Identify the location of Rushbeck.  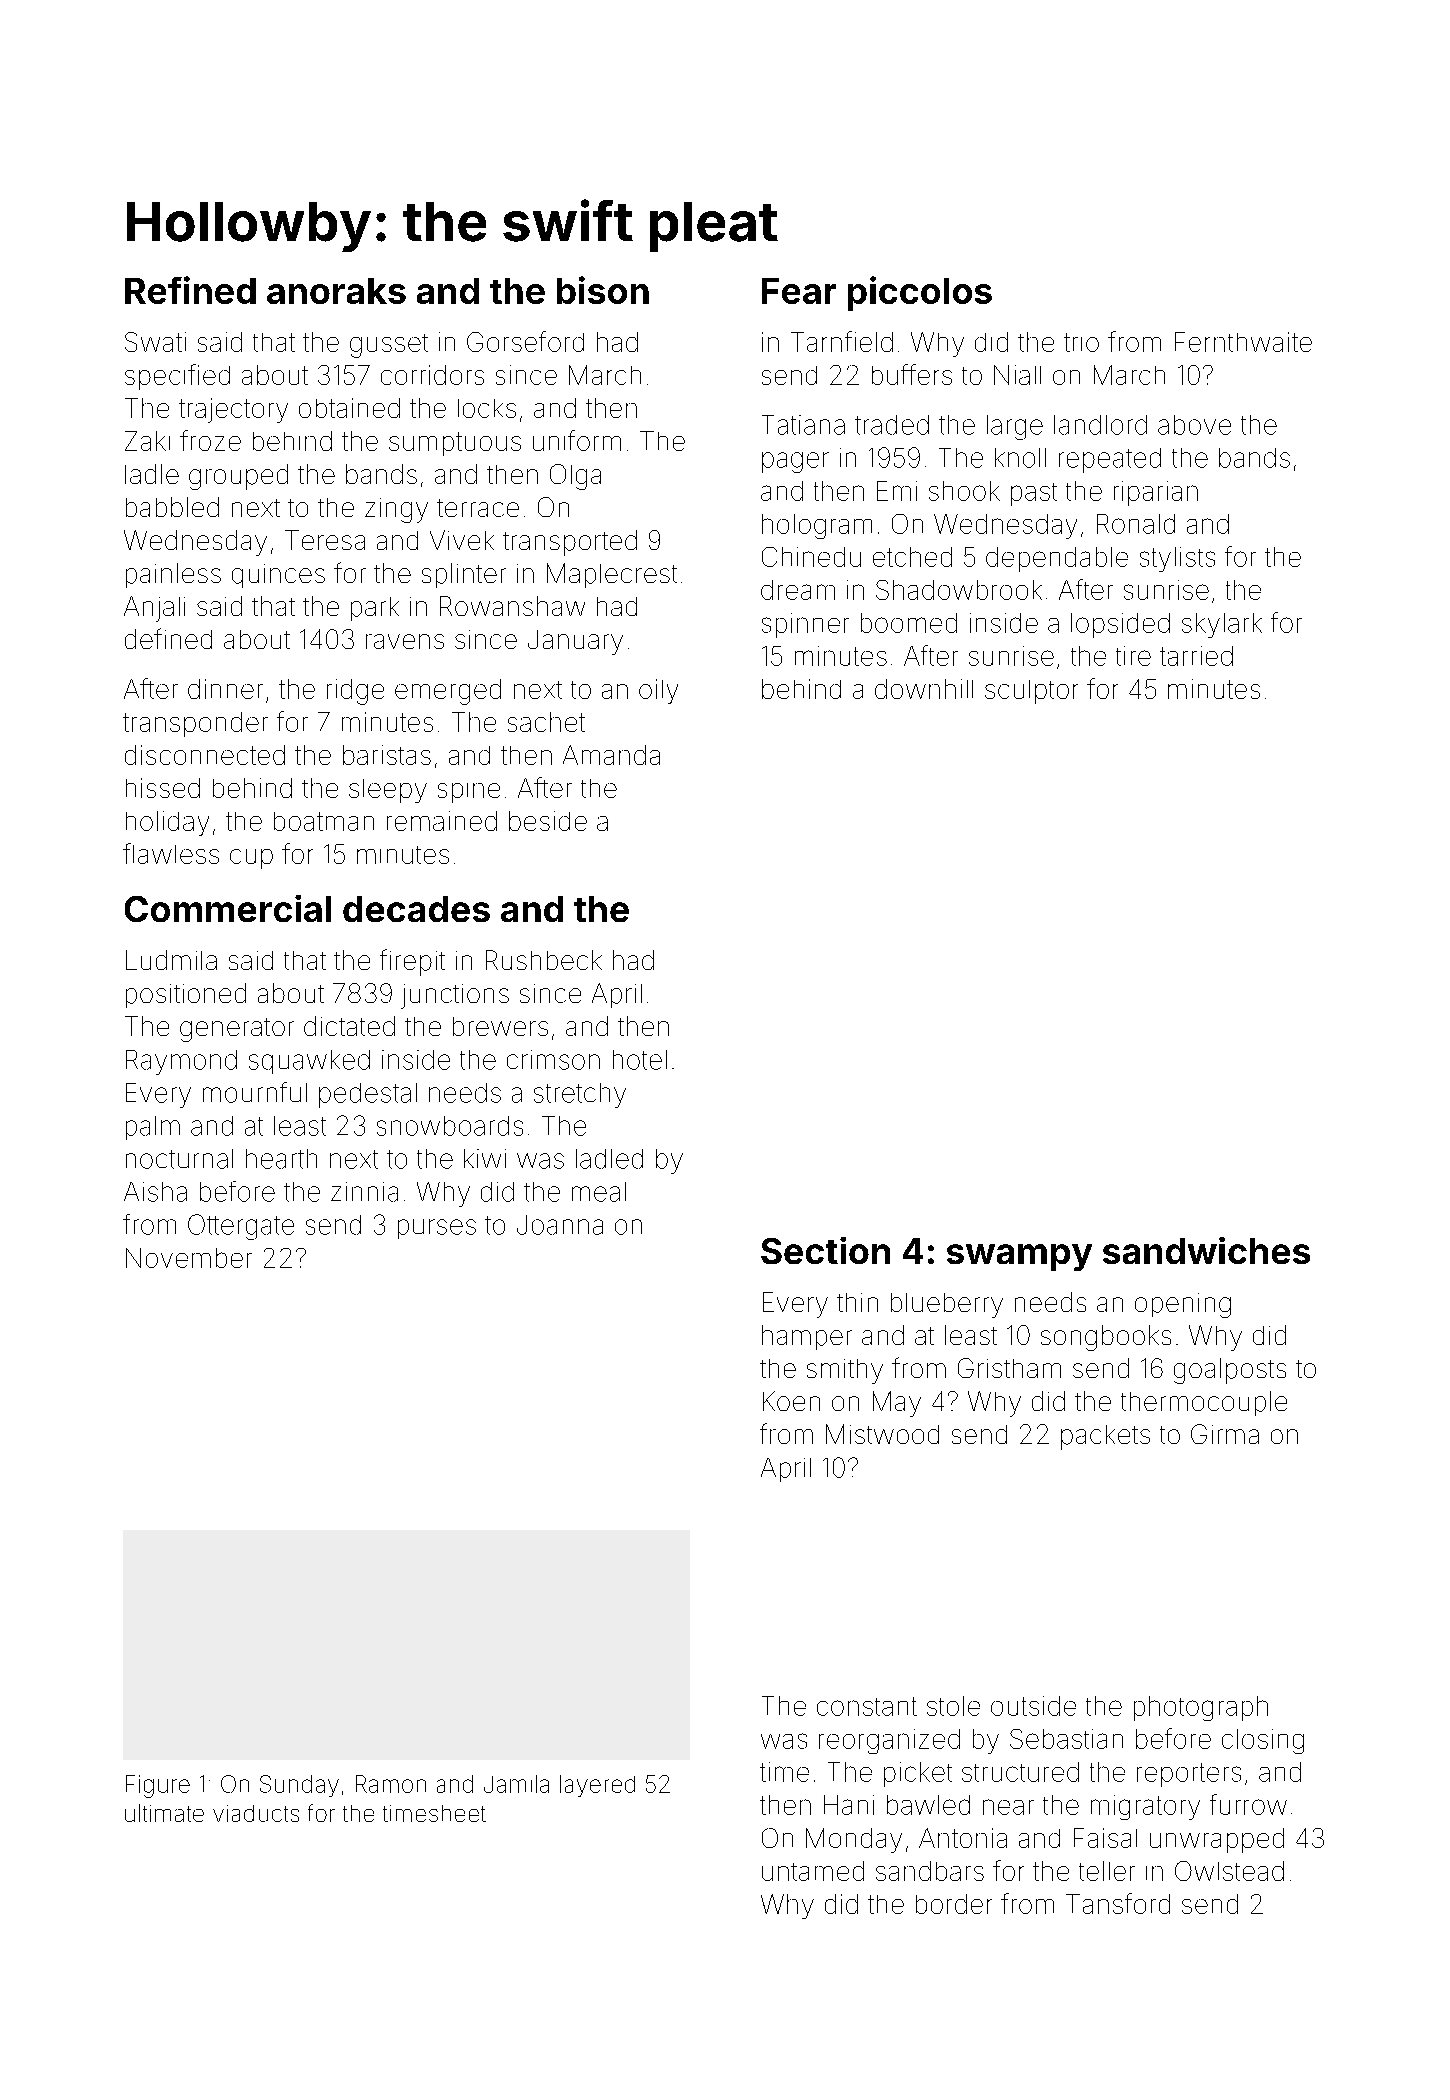
(544, 960).
